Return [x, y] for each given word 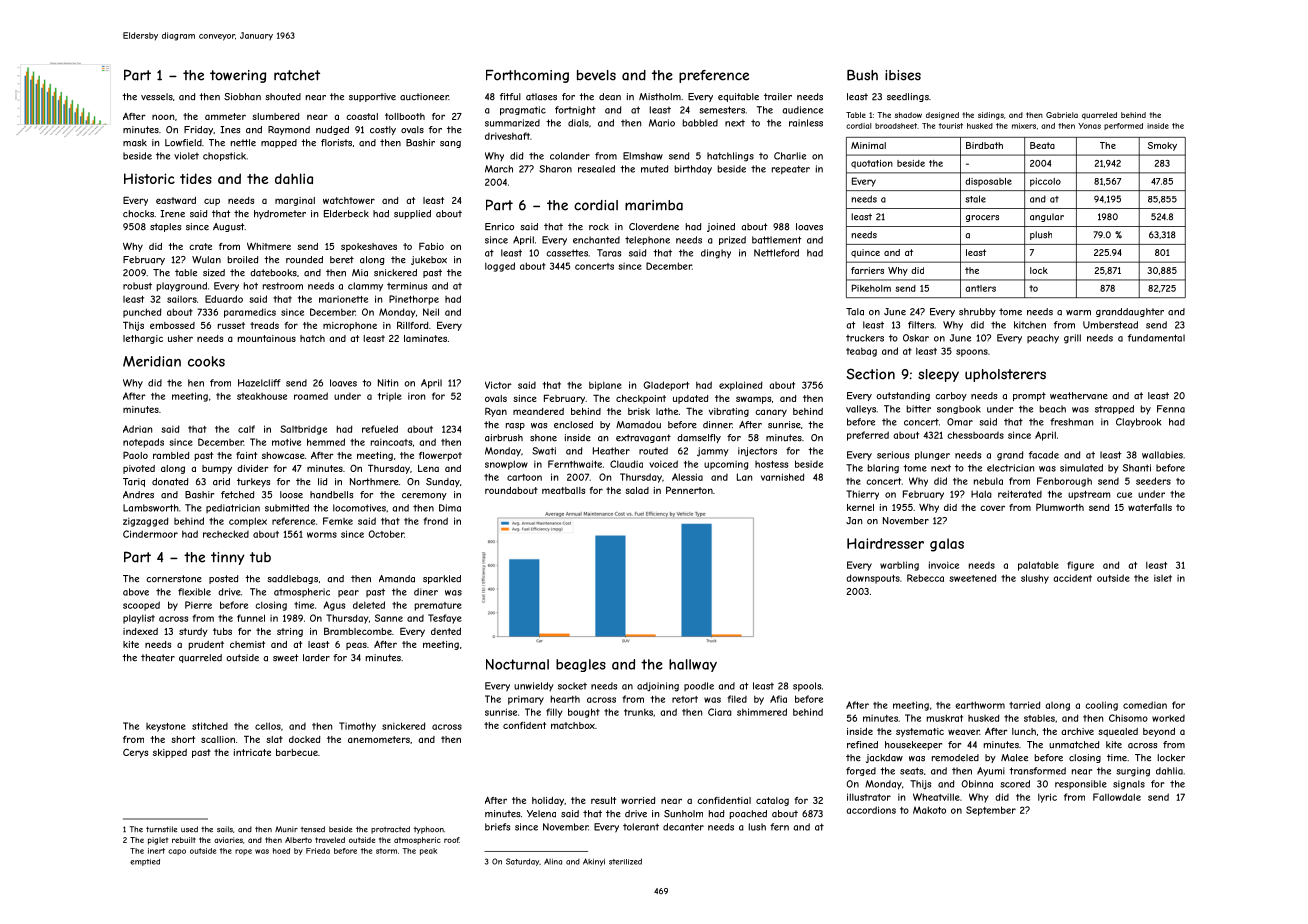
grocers [982, 218]
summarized [512, 123]
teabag [861, 352]
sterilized [625, 861]
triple [390, 397]
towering [238, 76]
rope [243, 852]
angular [1047, 217]
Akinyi [594, 862]
